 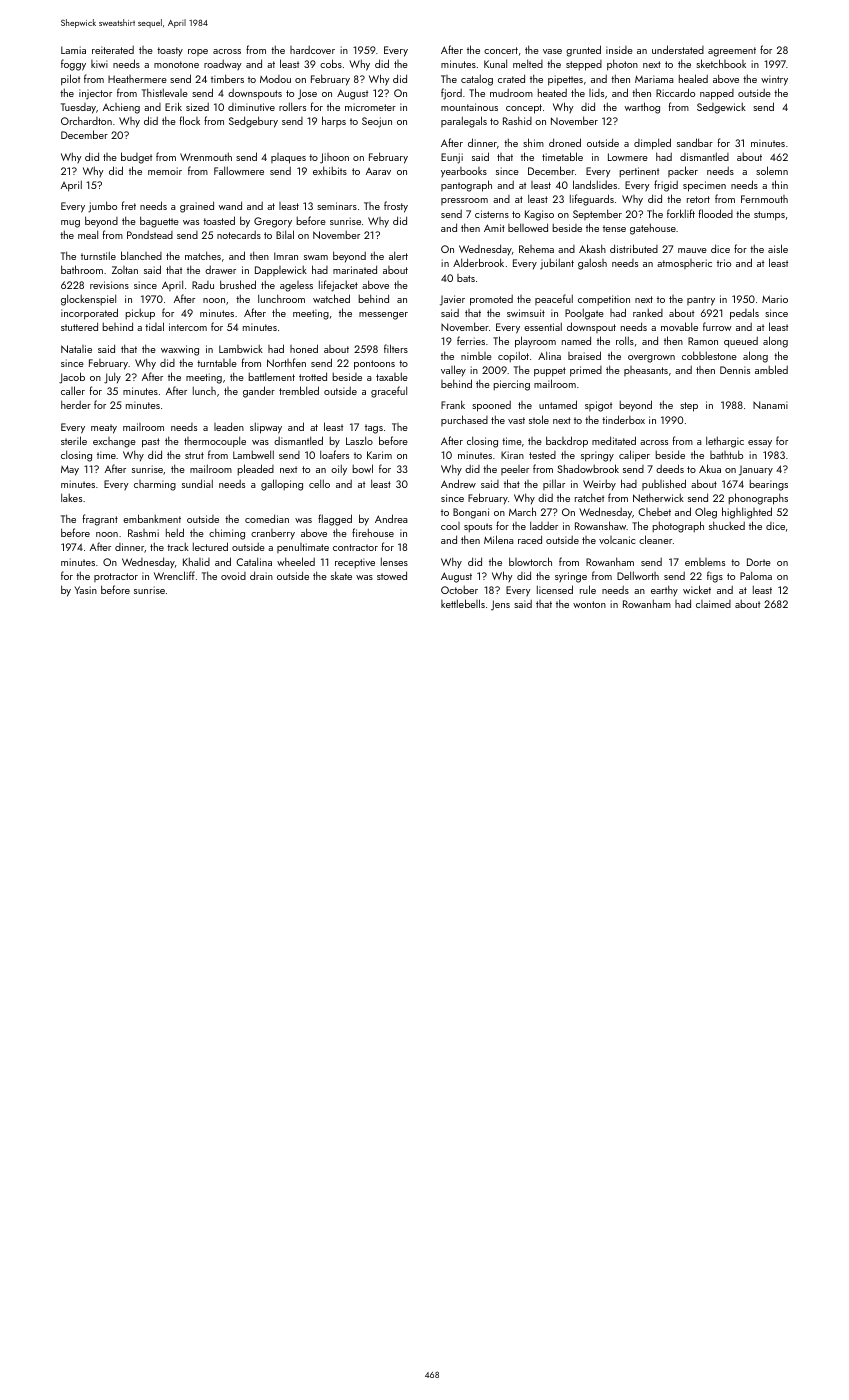 I want to click on cobs, so click(x=331, y=63).
